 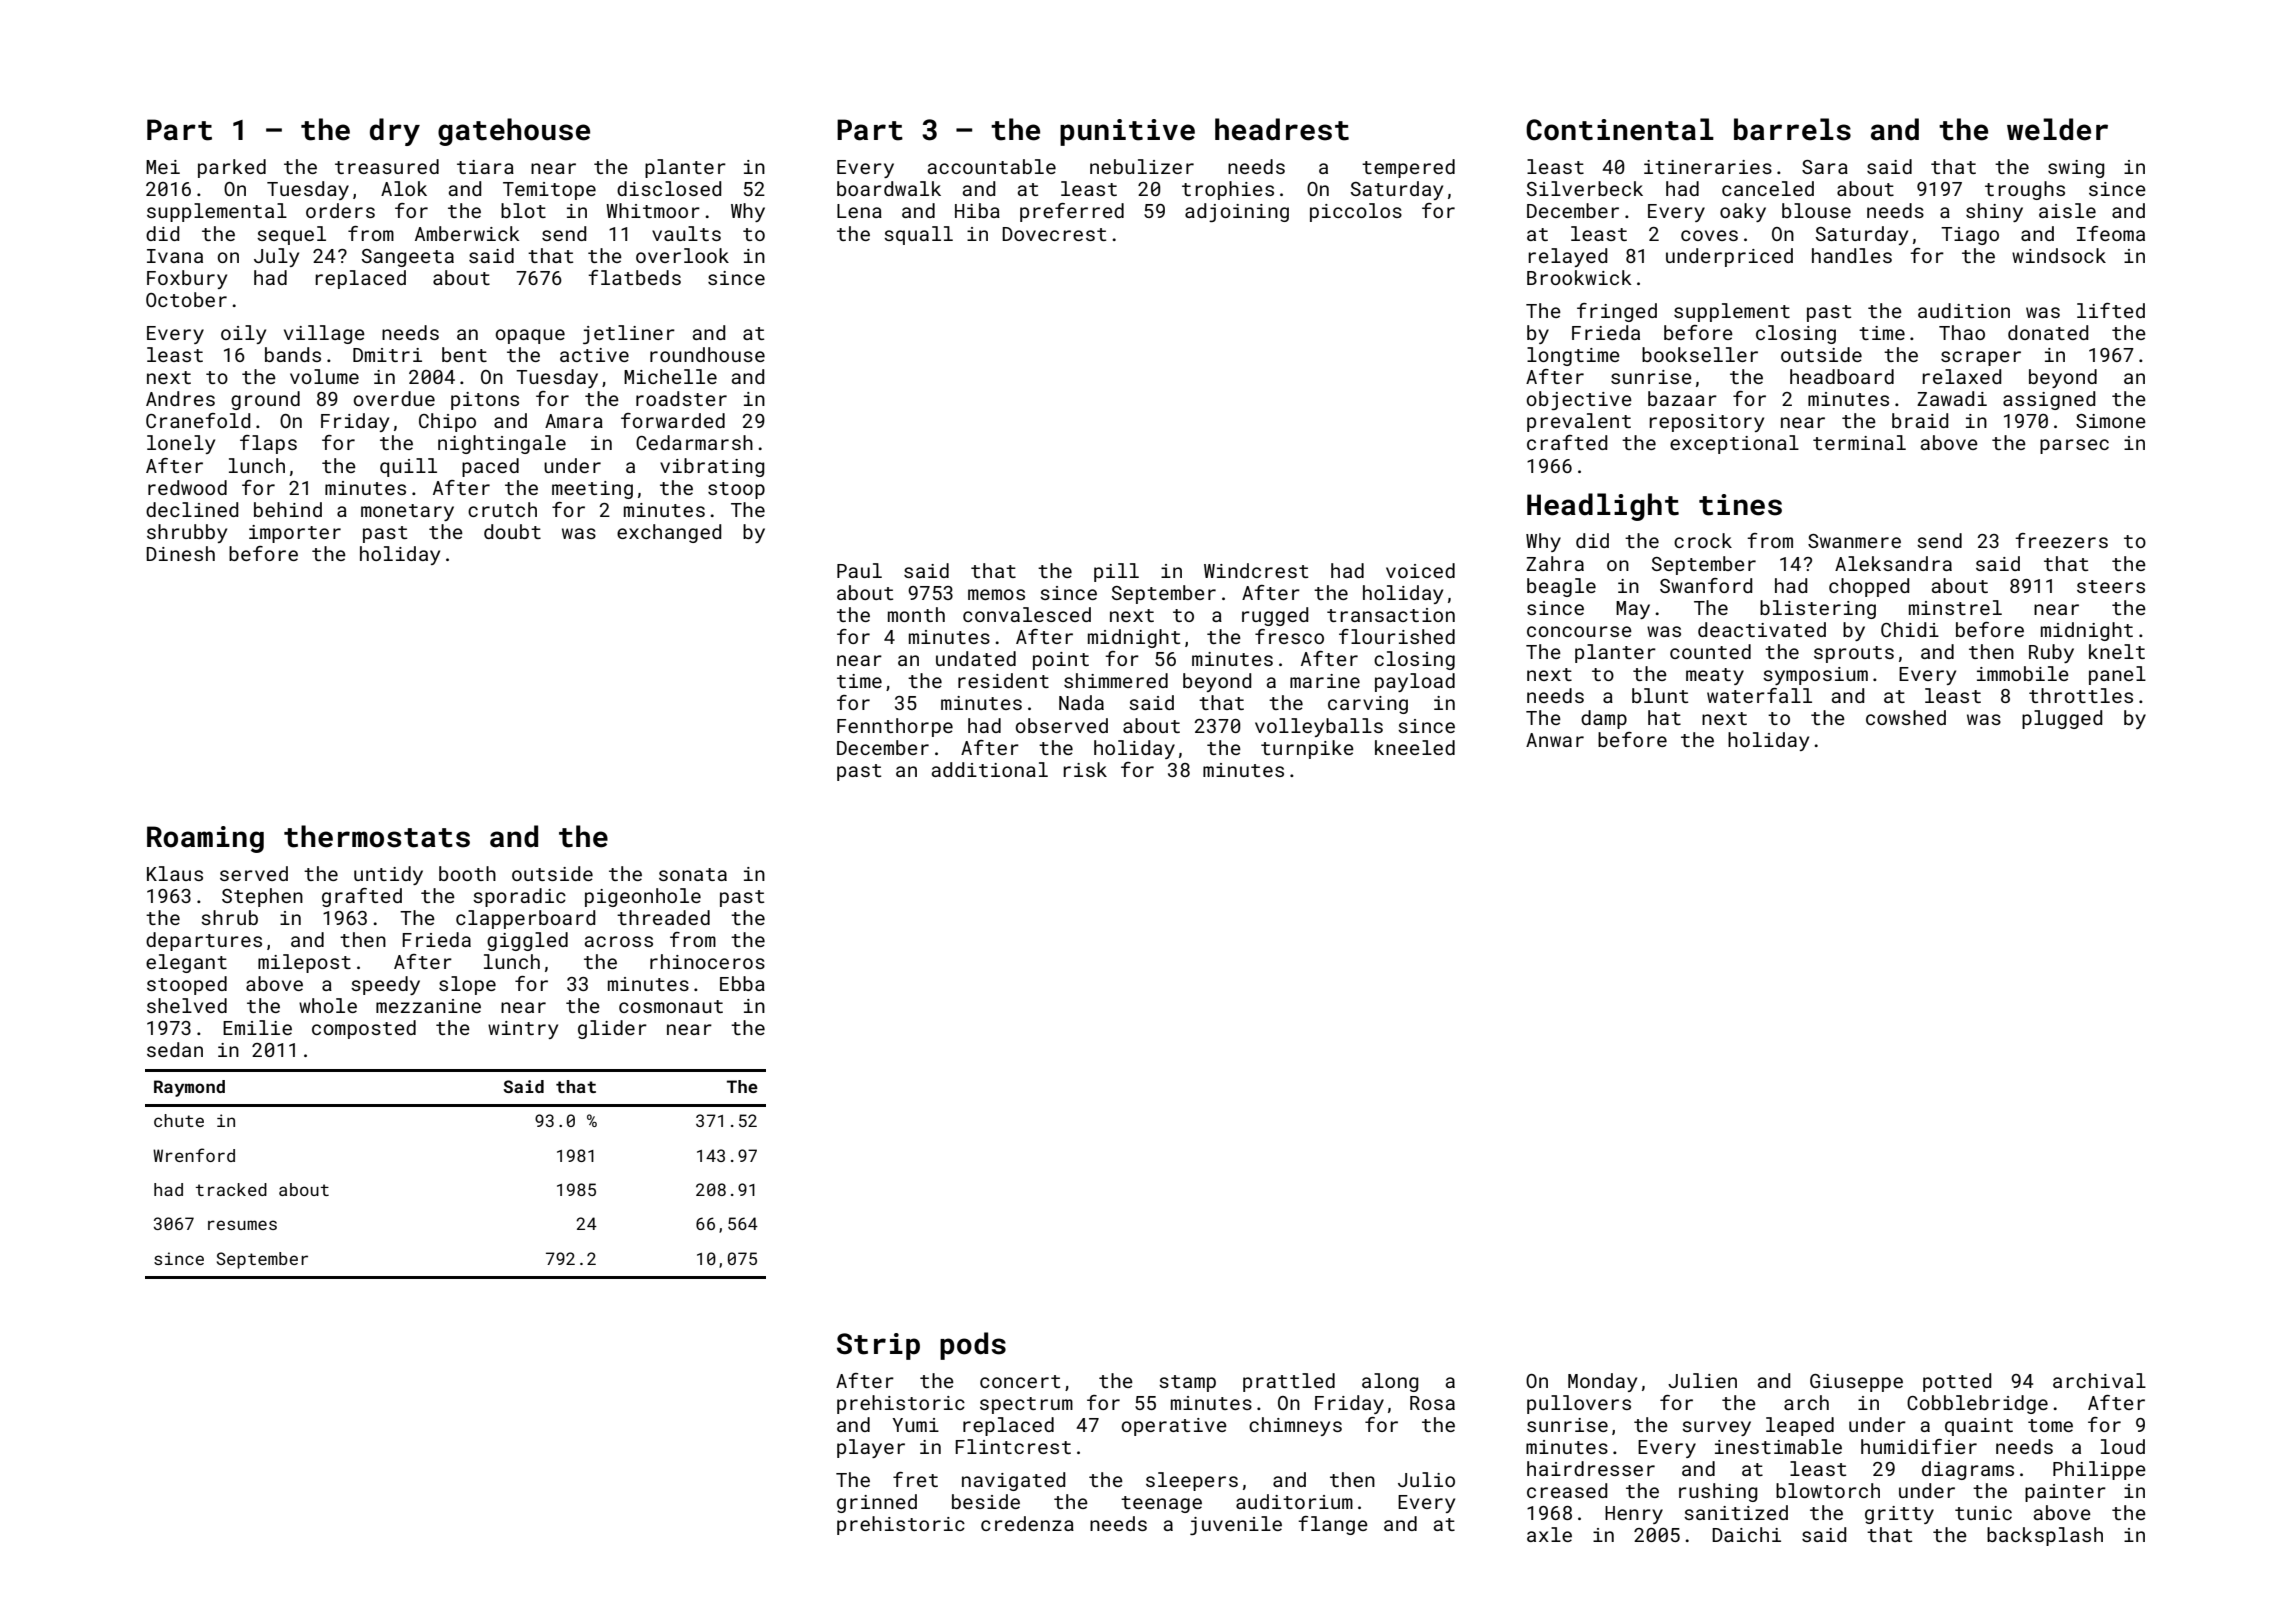 I want to click on Dinesh, so click(x=180, y=553).
